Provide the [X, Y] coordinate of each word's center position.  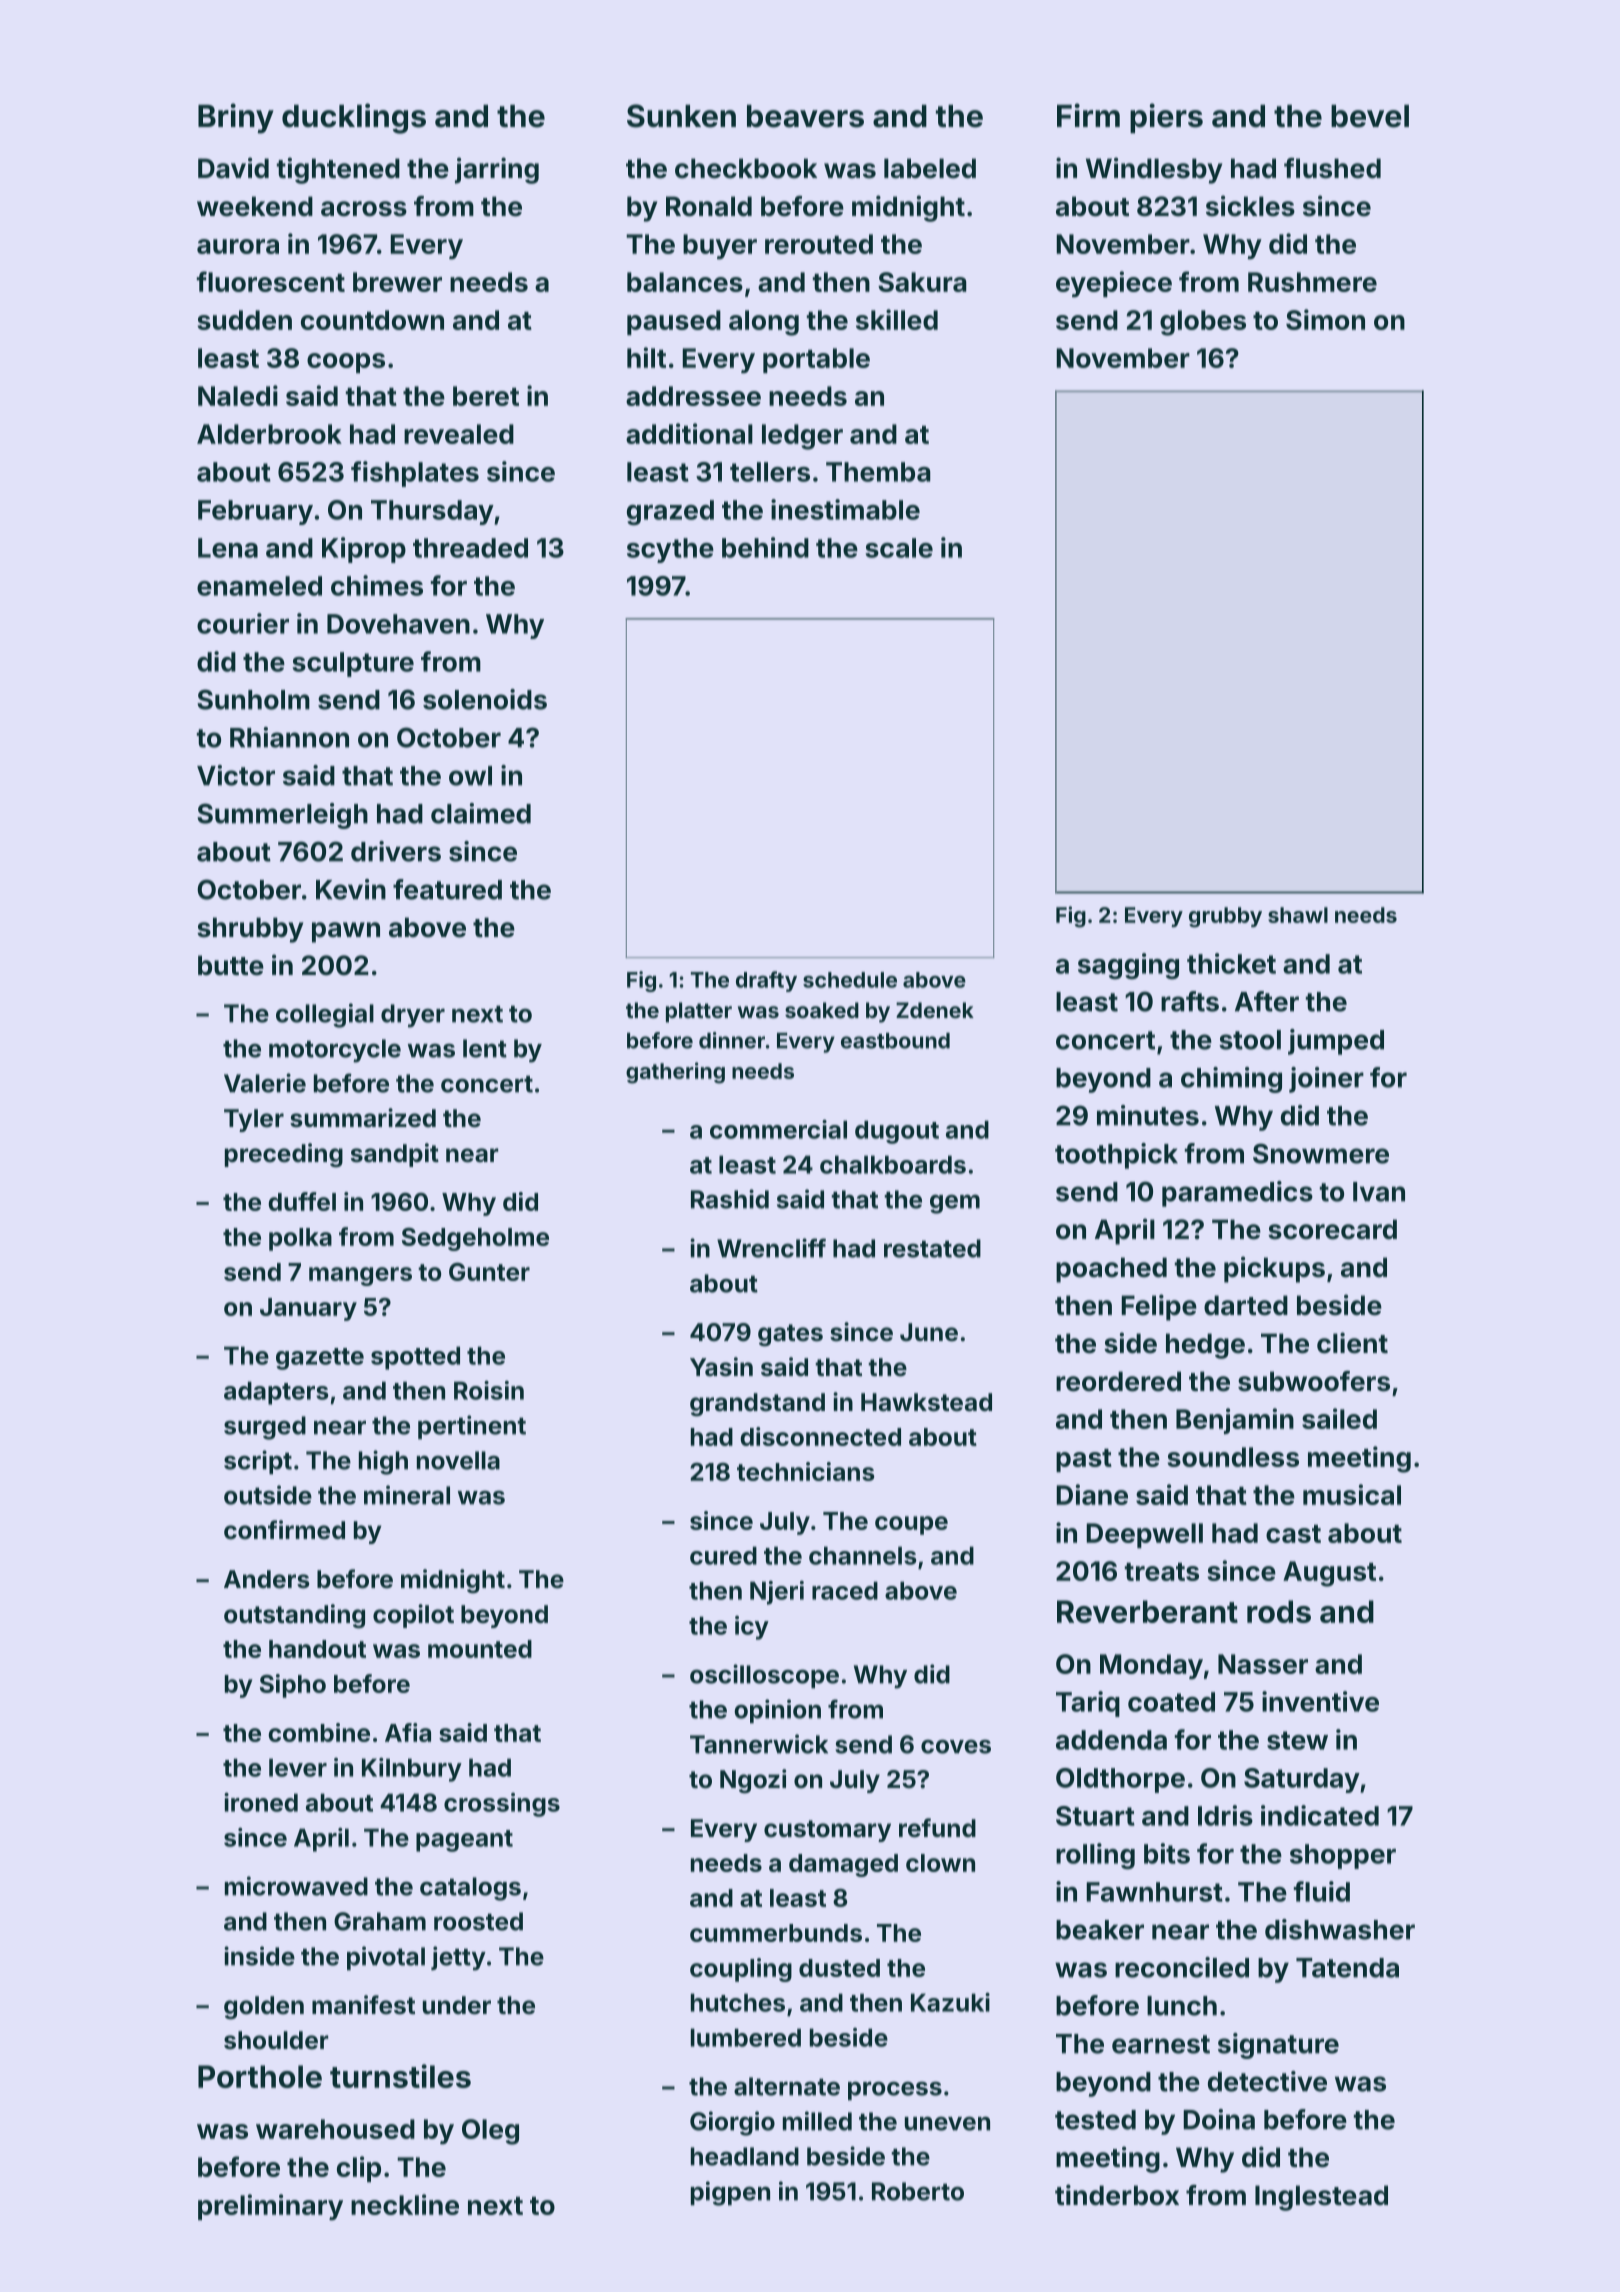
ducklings [354, 118]
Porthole [260, 2076]
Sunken [681, 116]
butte [231, 965]
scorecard [1332, 1229]
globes [1203, 323]
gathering [675, 1073]
